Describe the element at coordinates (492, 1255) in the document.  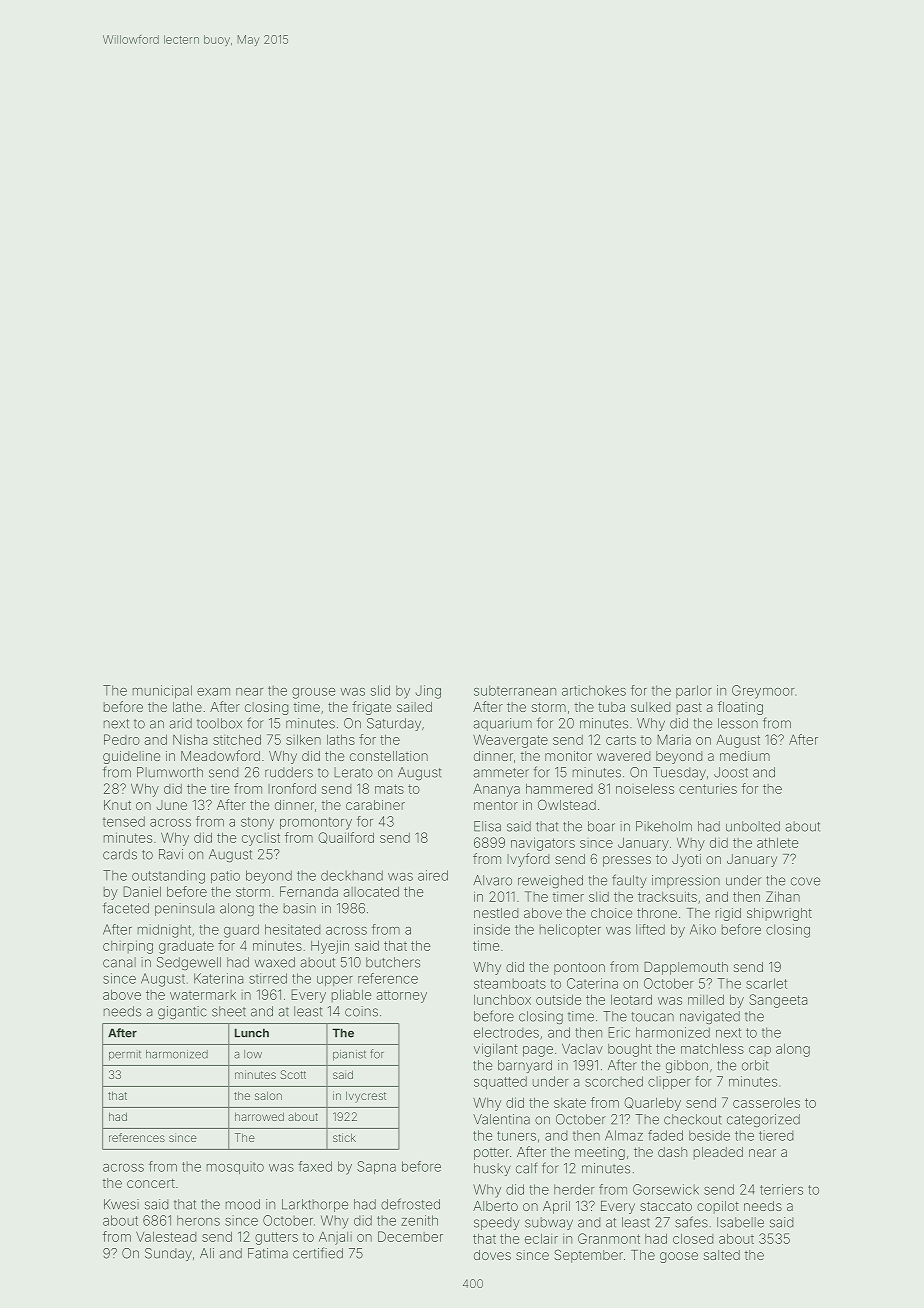
I see `doves` at that location.
